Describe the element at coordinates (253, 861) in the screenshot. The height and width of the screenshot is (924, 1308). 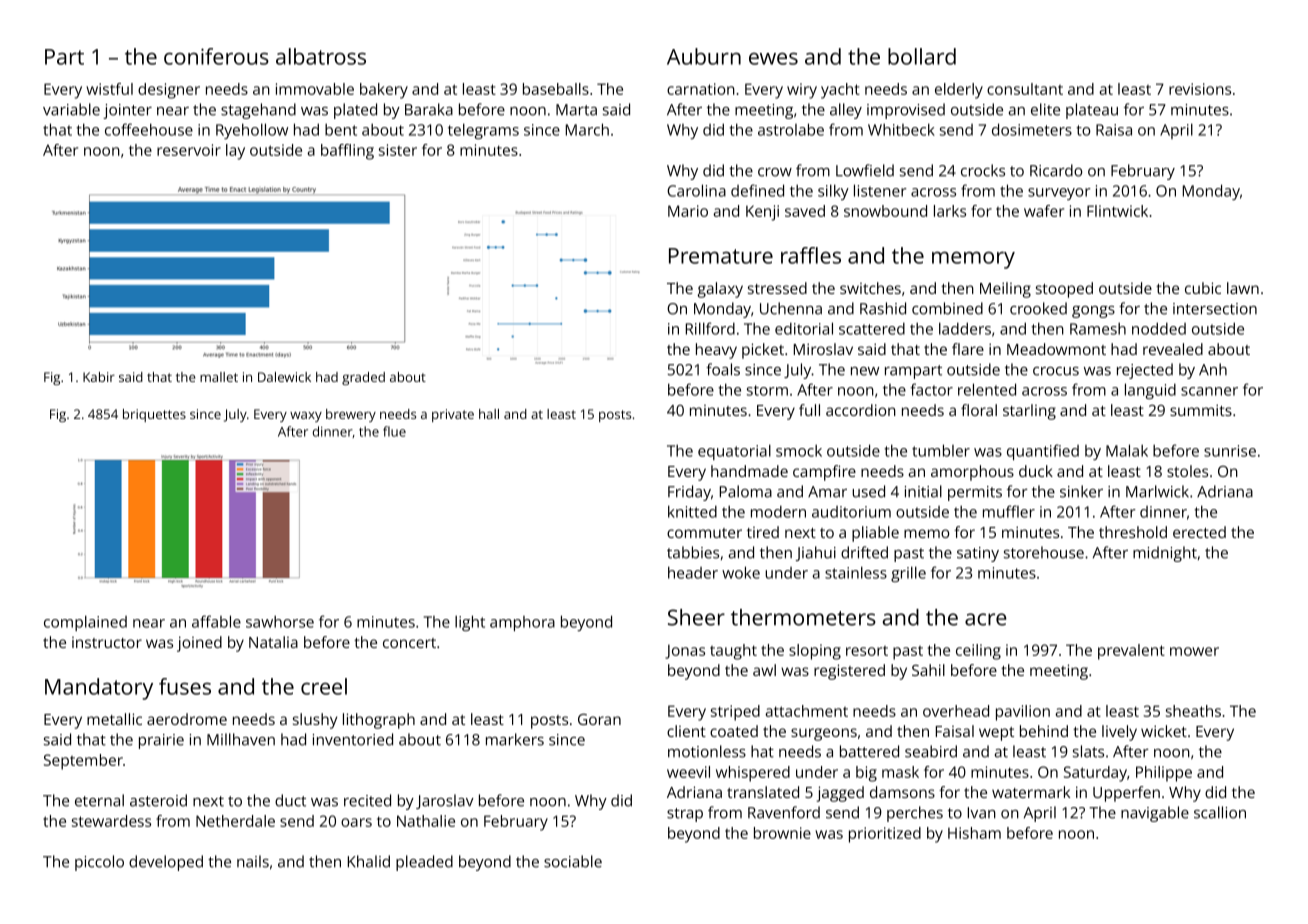
I see `nails` at that location.
